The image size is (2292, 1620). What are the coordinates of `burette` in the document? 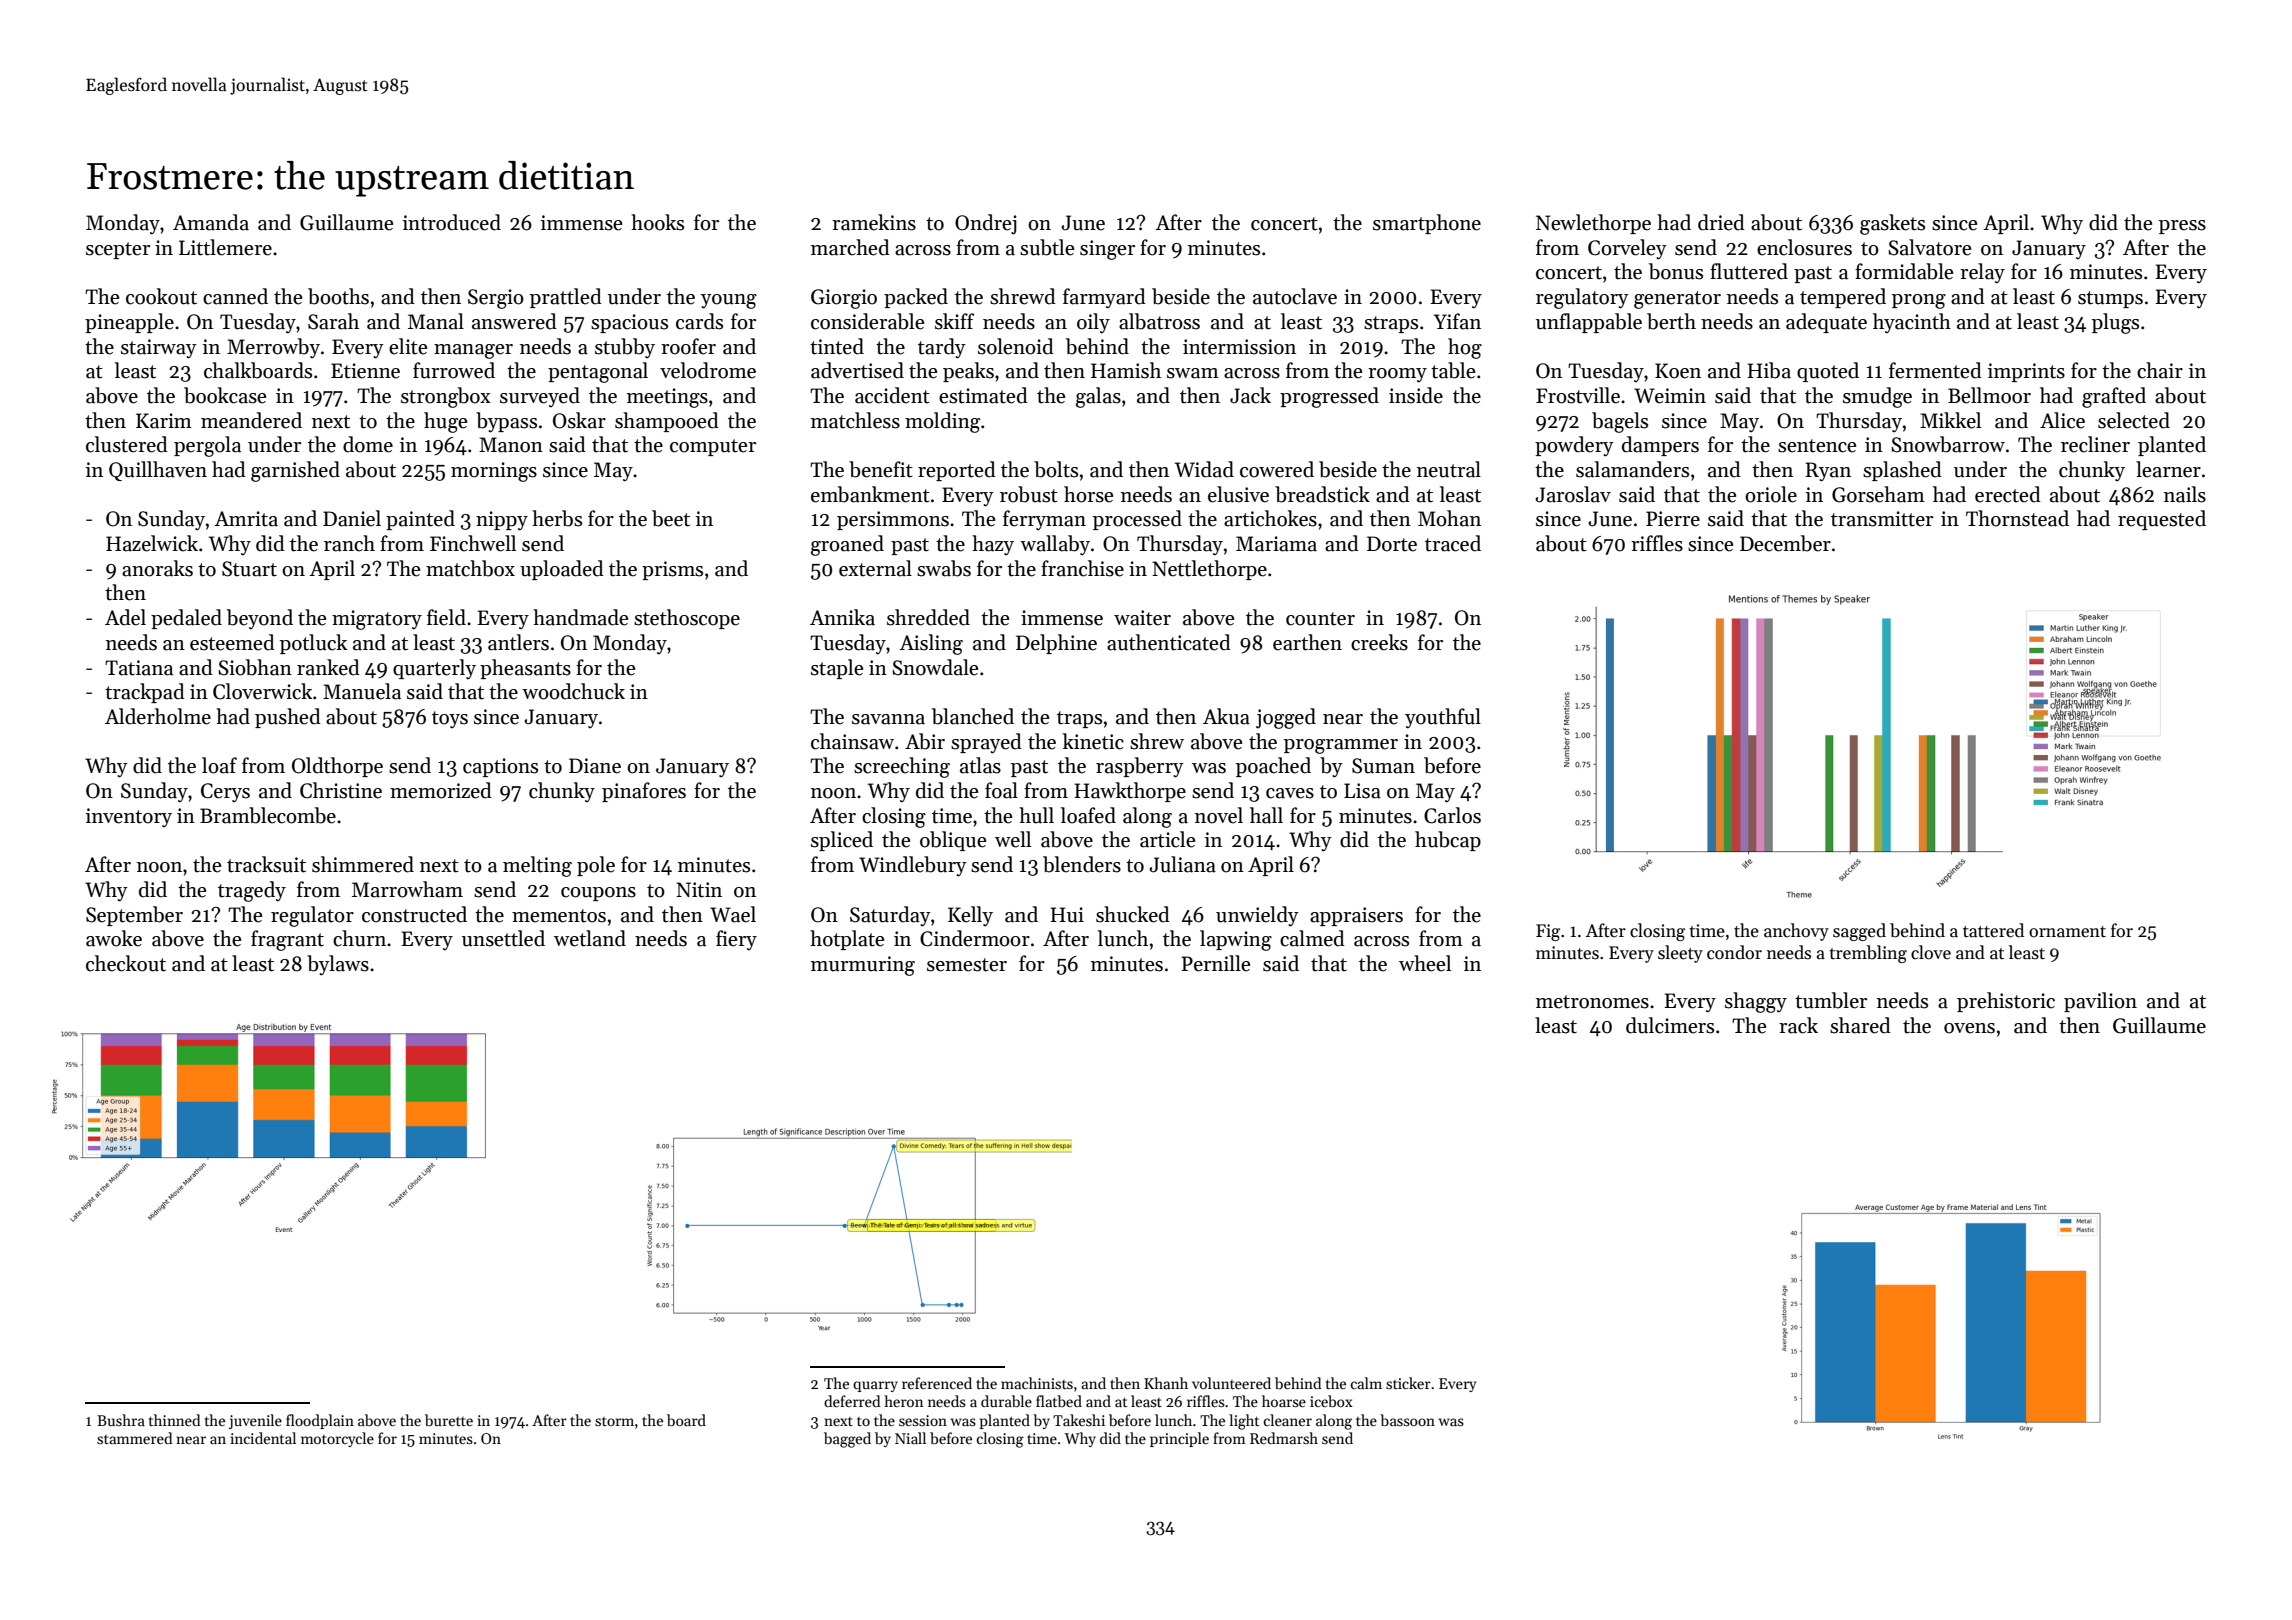 It's located at (449, 1420).
